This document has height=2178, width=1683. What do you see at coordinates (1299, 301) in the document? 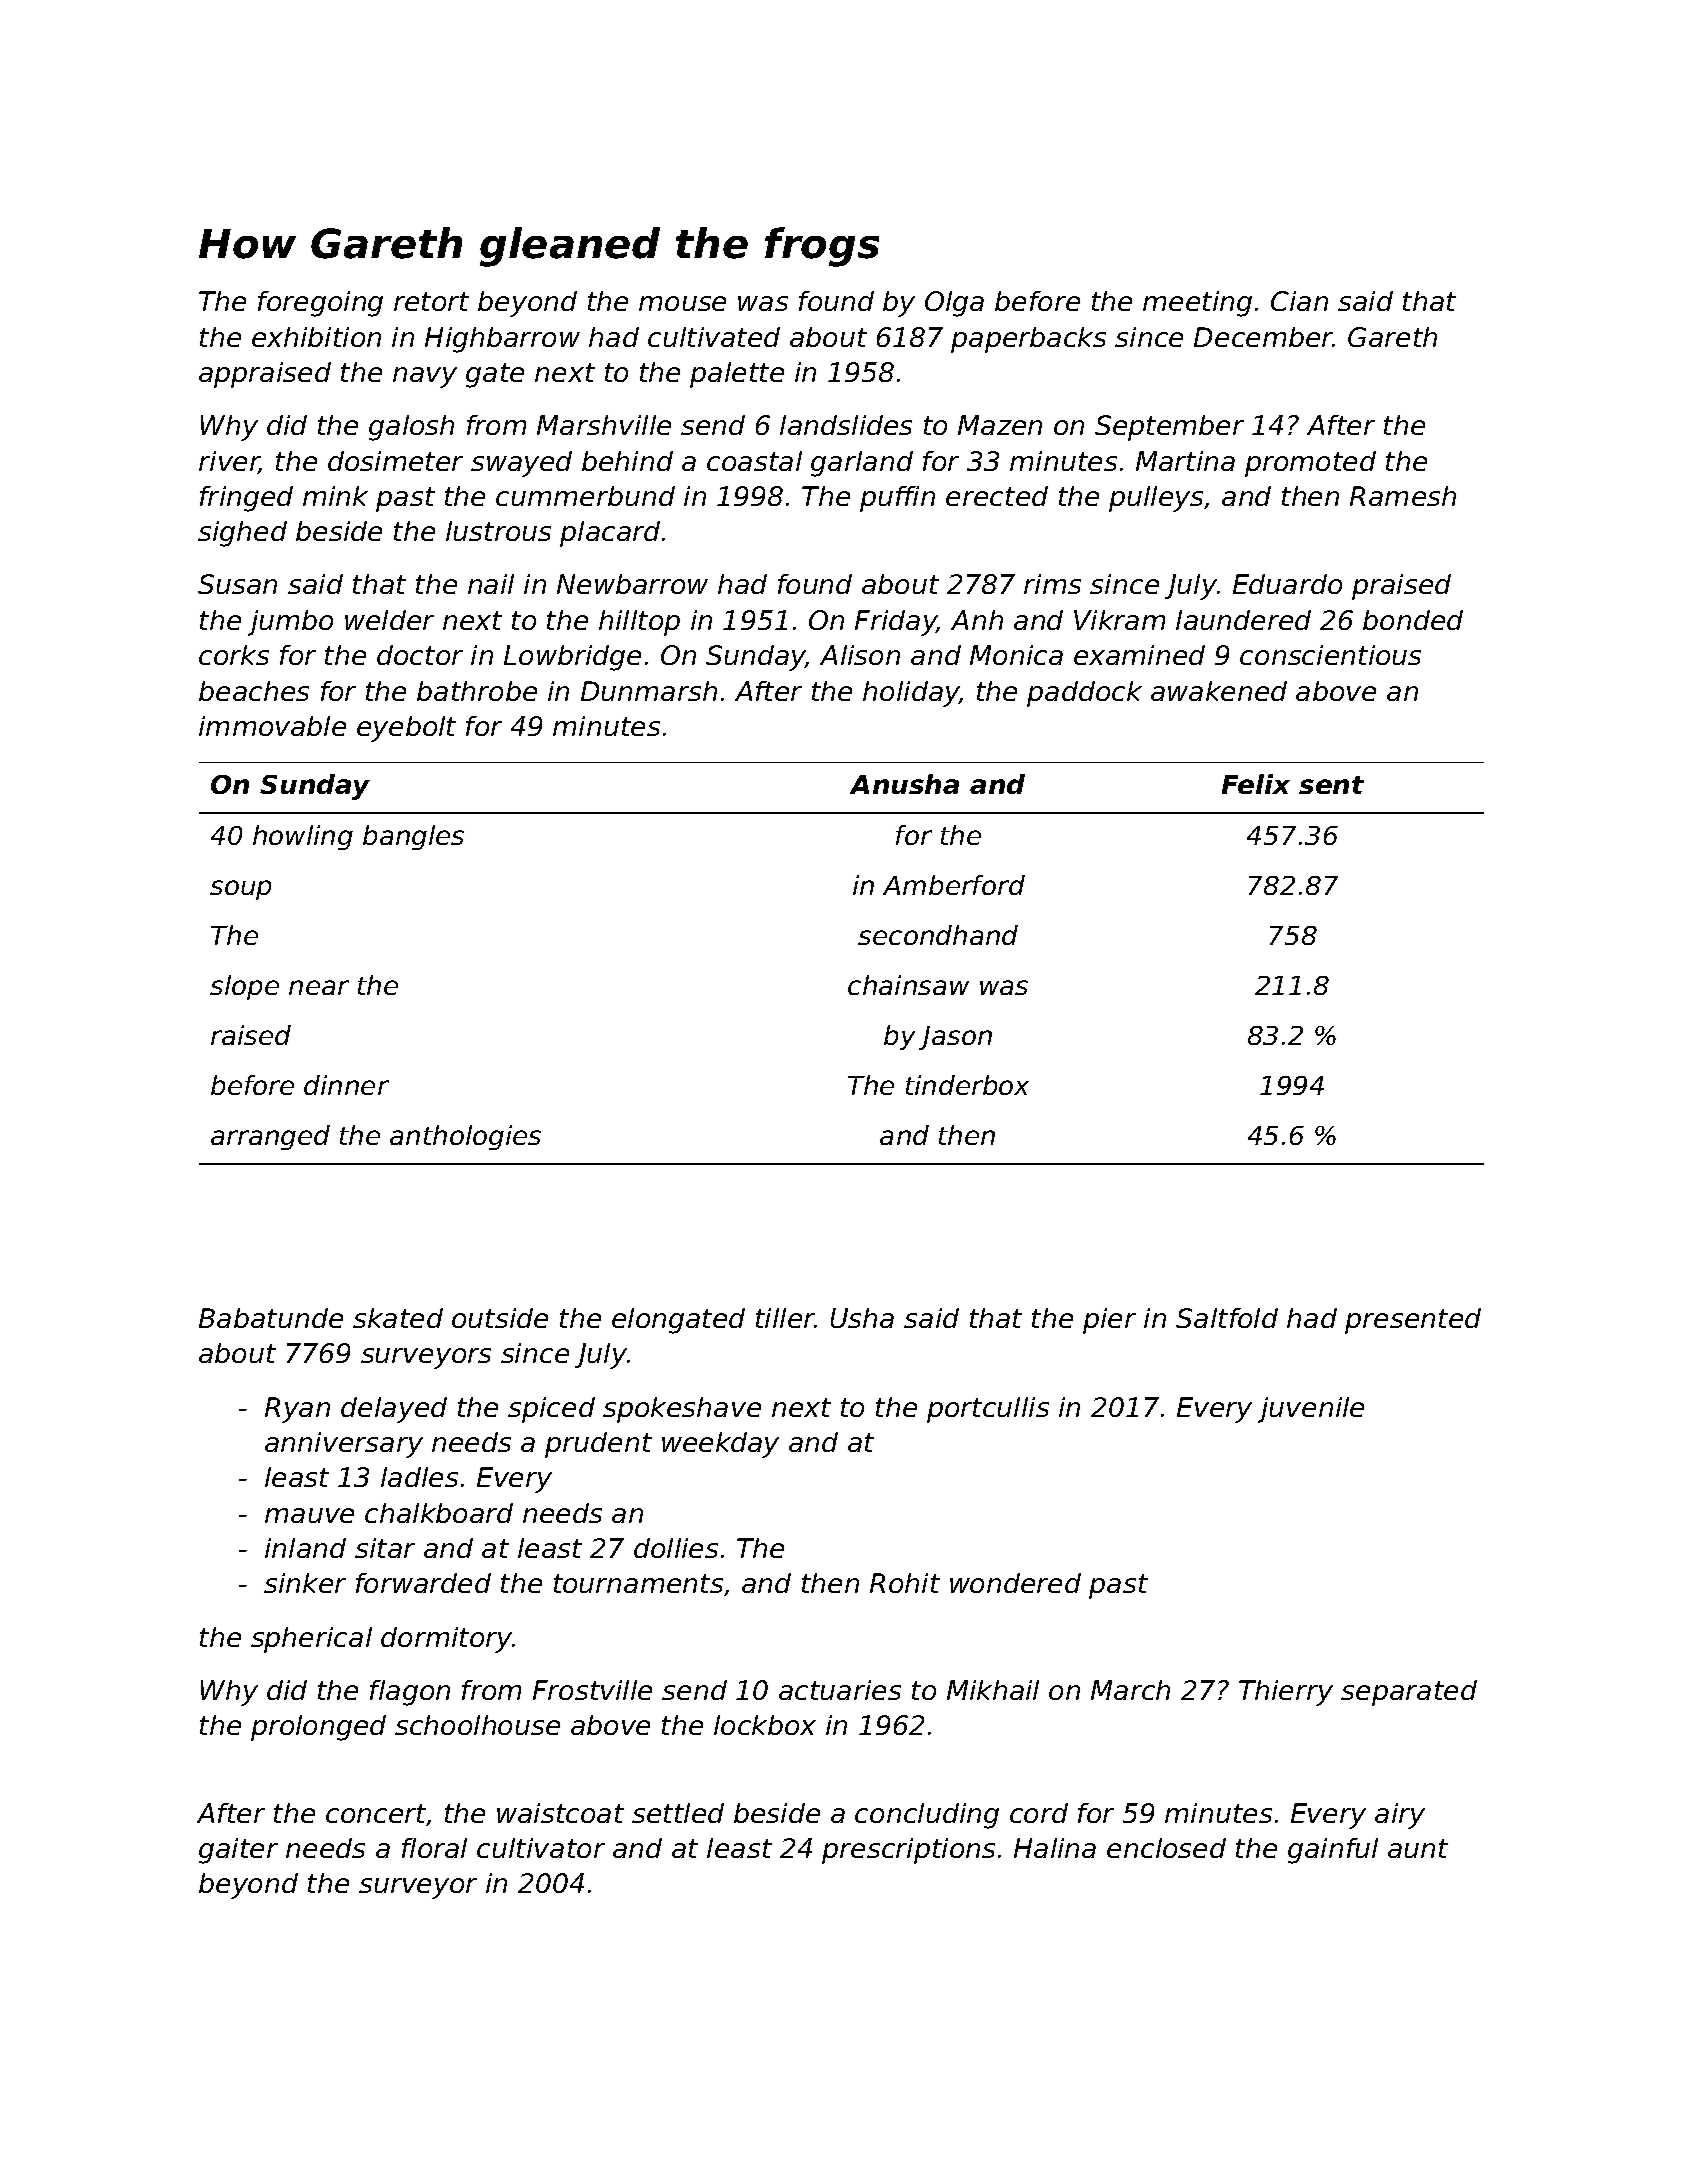
I see `Cian` at bounding box center [1299, 301].
